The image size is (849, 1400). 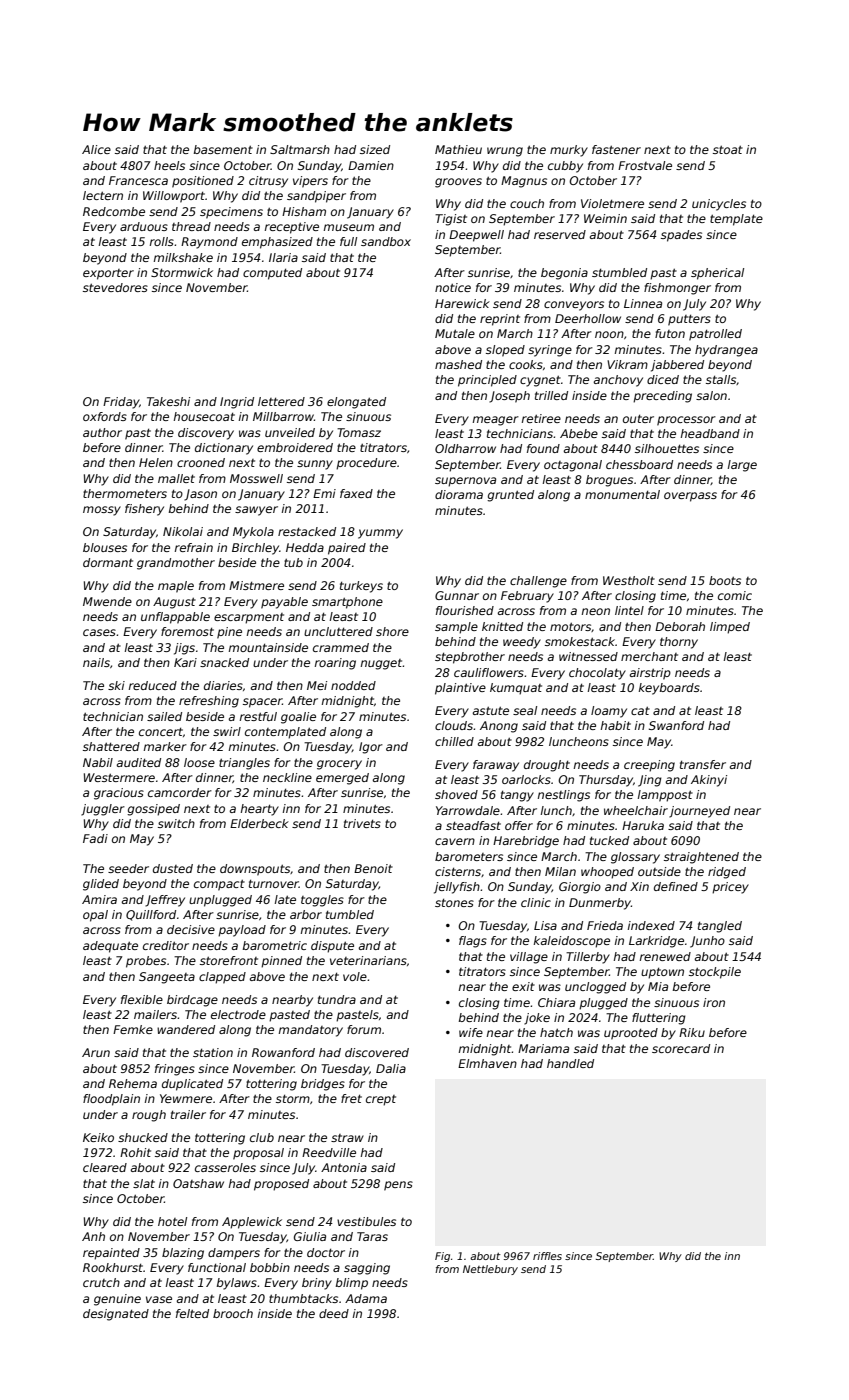 I want to click on stoat, so click(x=728, y=150).
